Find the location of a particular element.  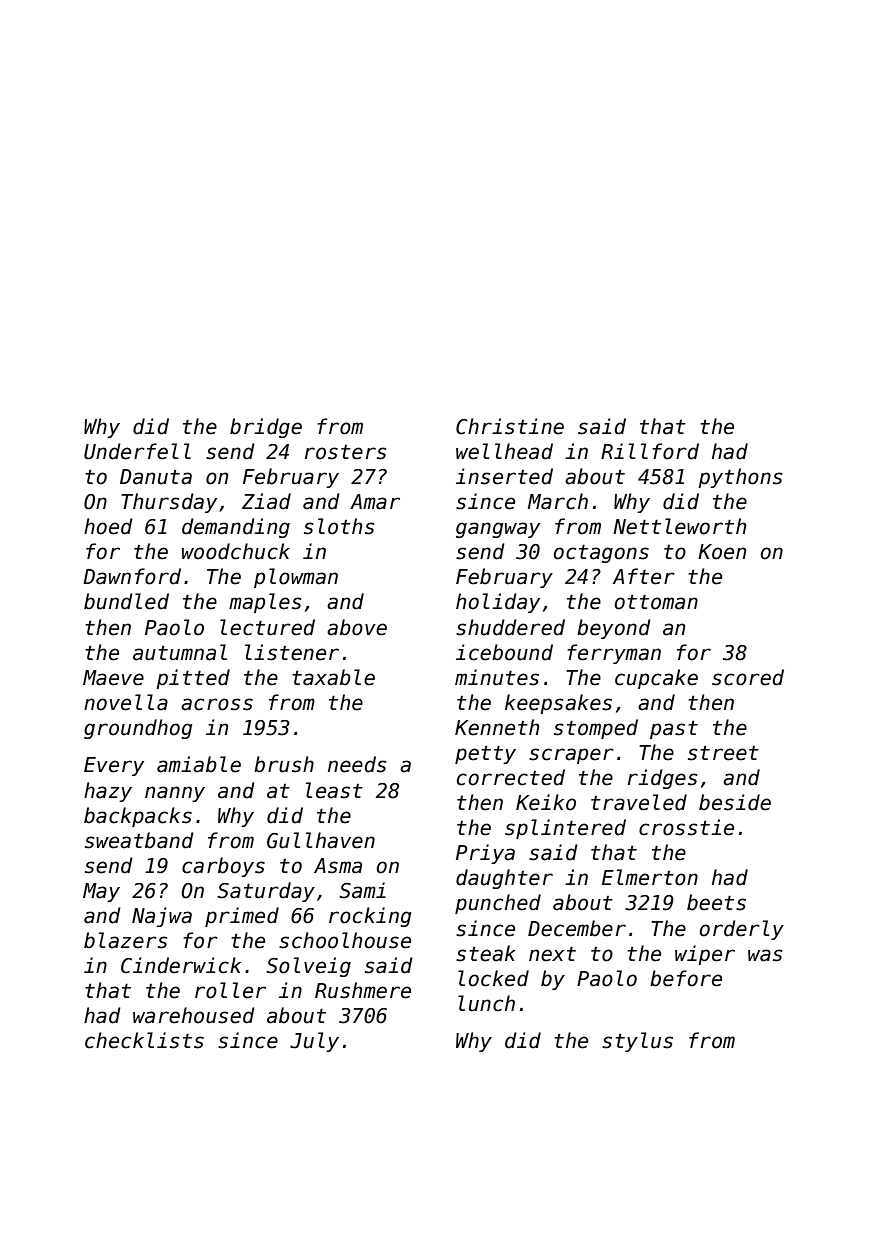

Koen is located at coordinates (722, 552).
